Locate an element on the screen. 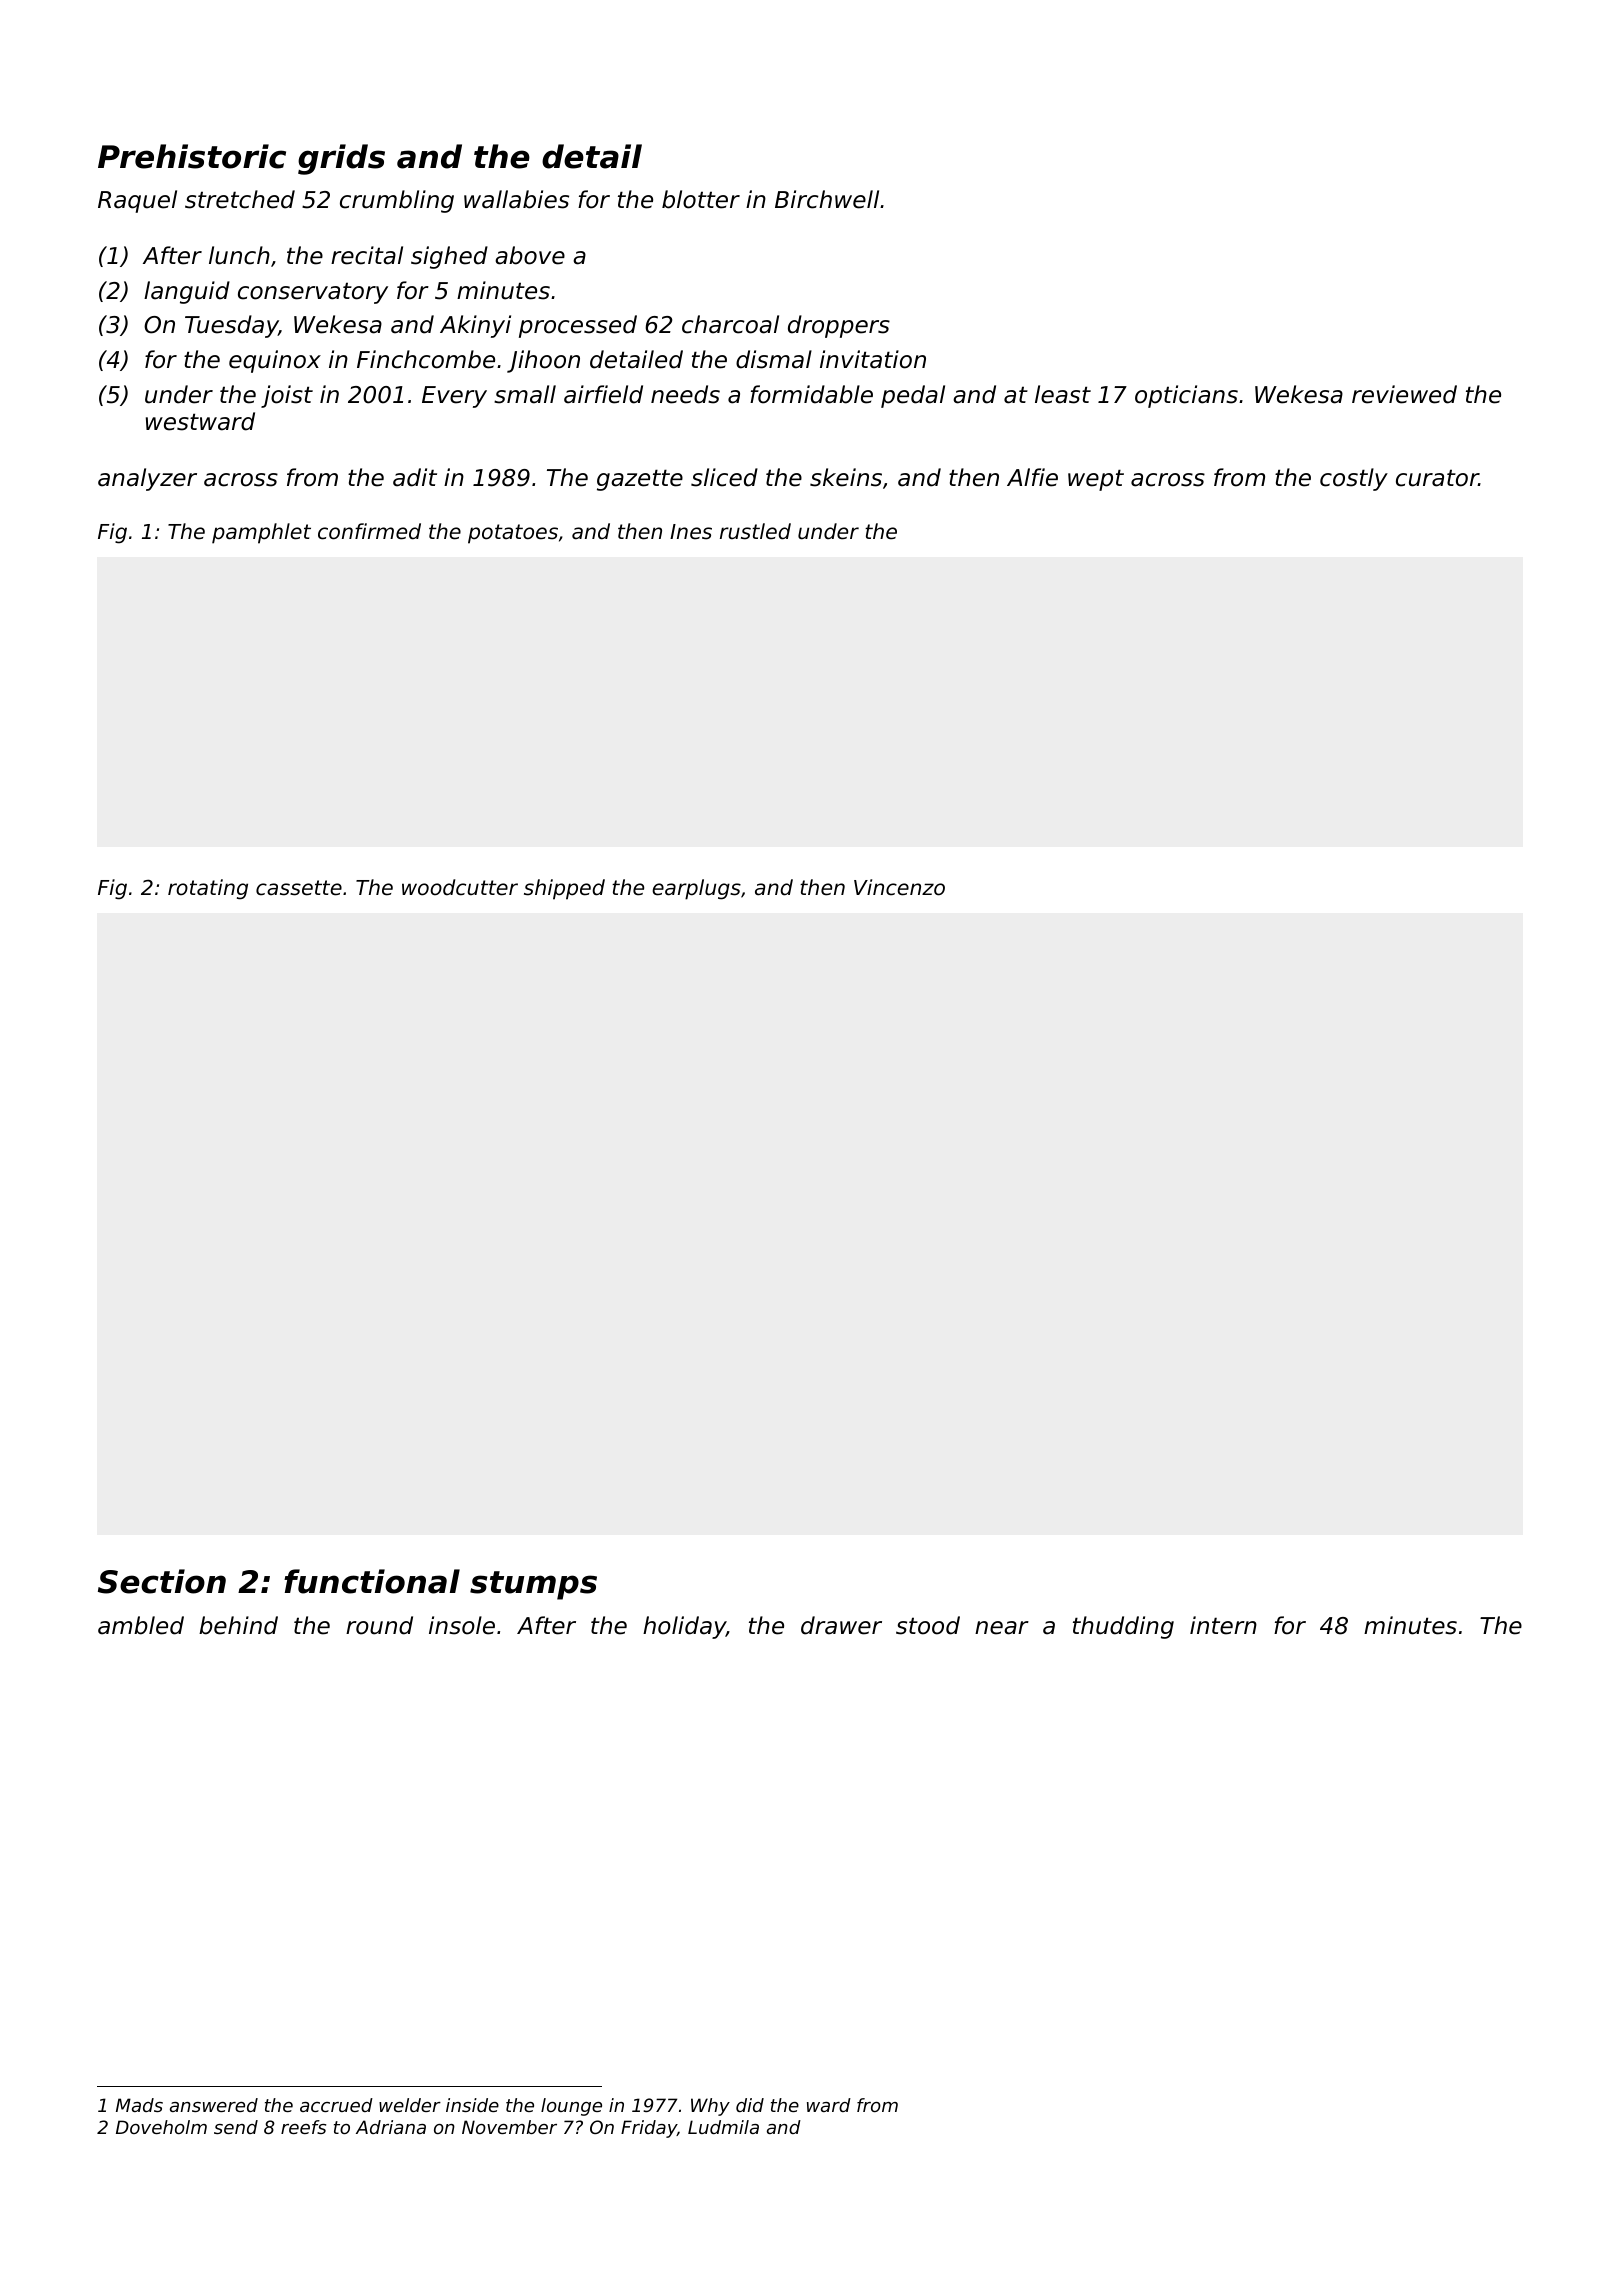 The height and width of the screenshot is (2292, 1620). above is located at coordinates (530, 255).
